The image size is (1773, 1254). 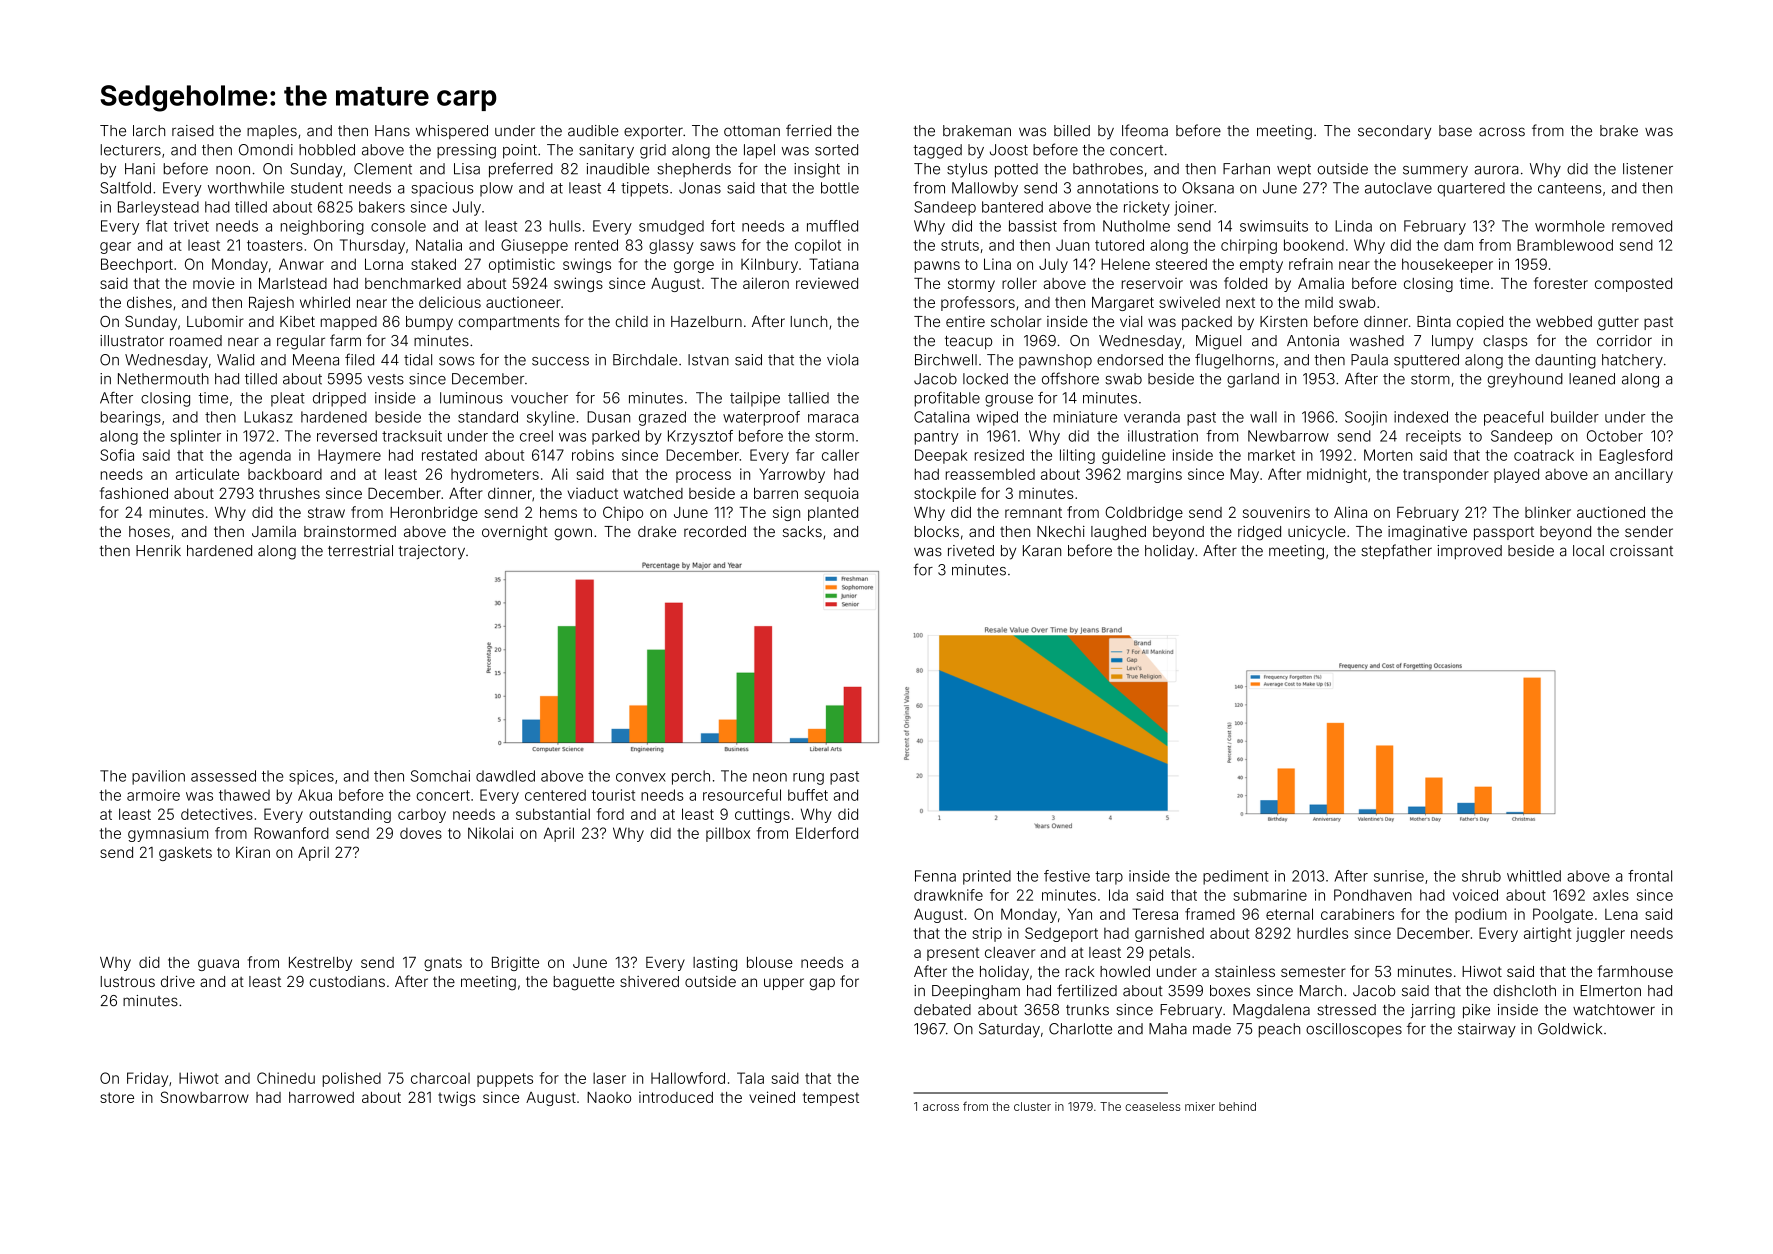 What do you see at coordinates (1455, 131) in the image?
I see `base` at bounding box center [1455, 131].
